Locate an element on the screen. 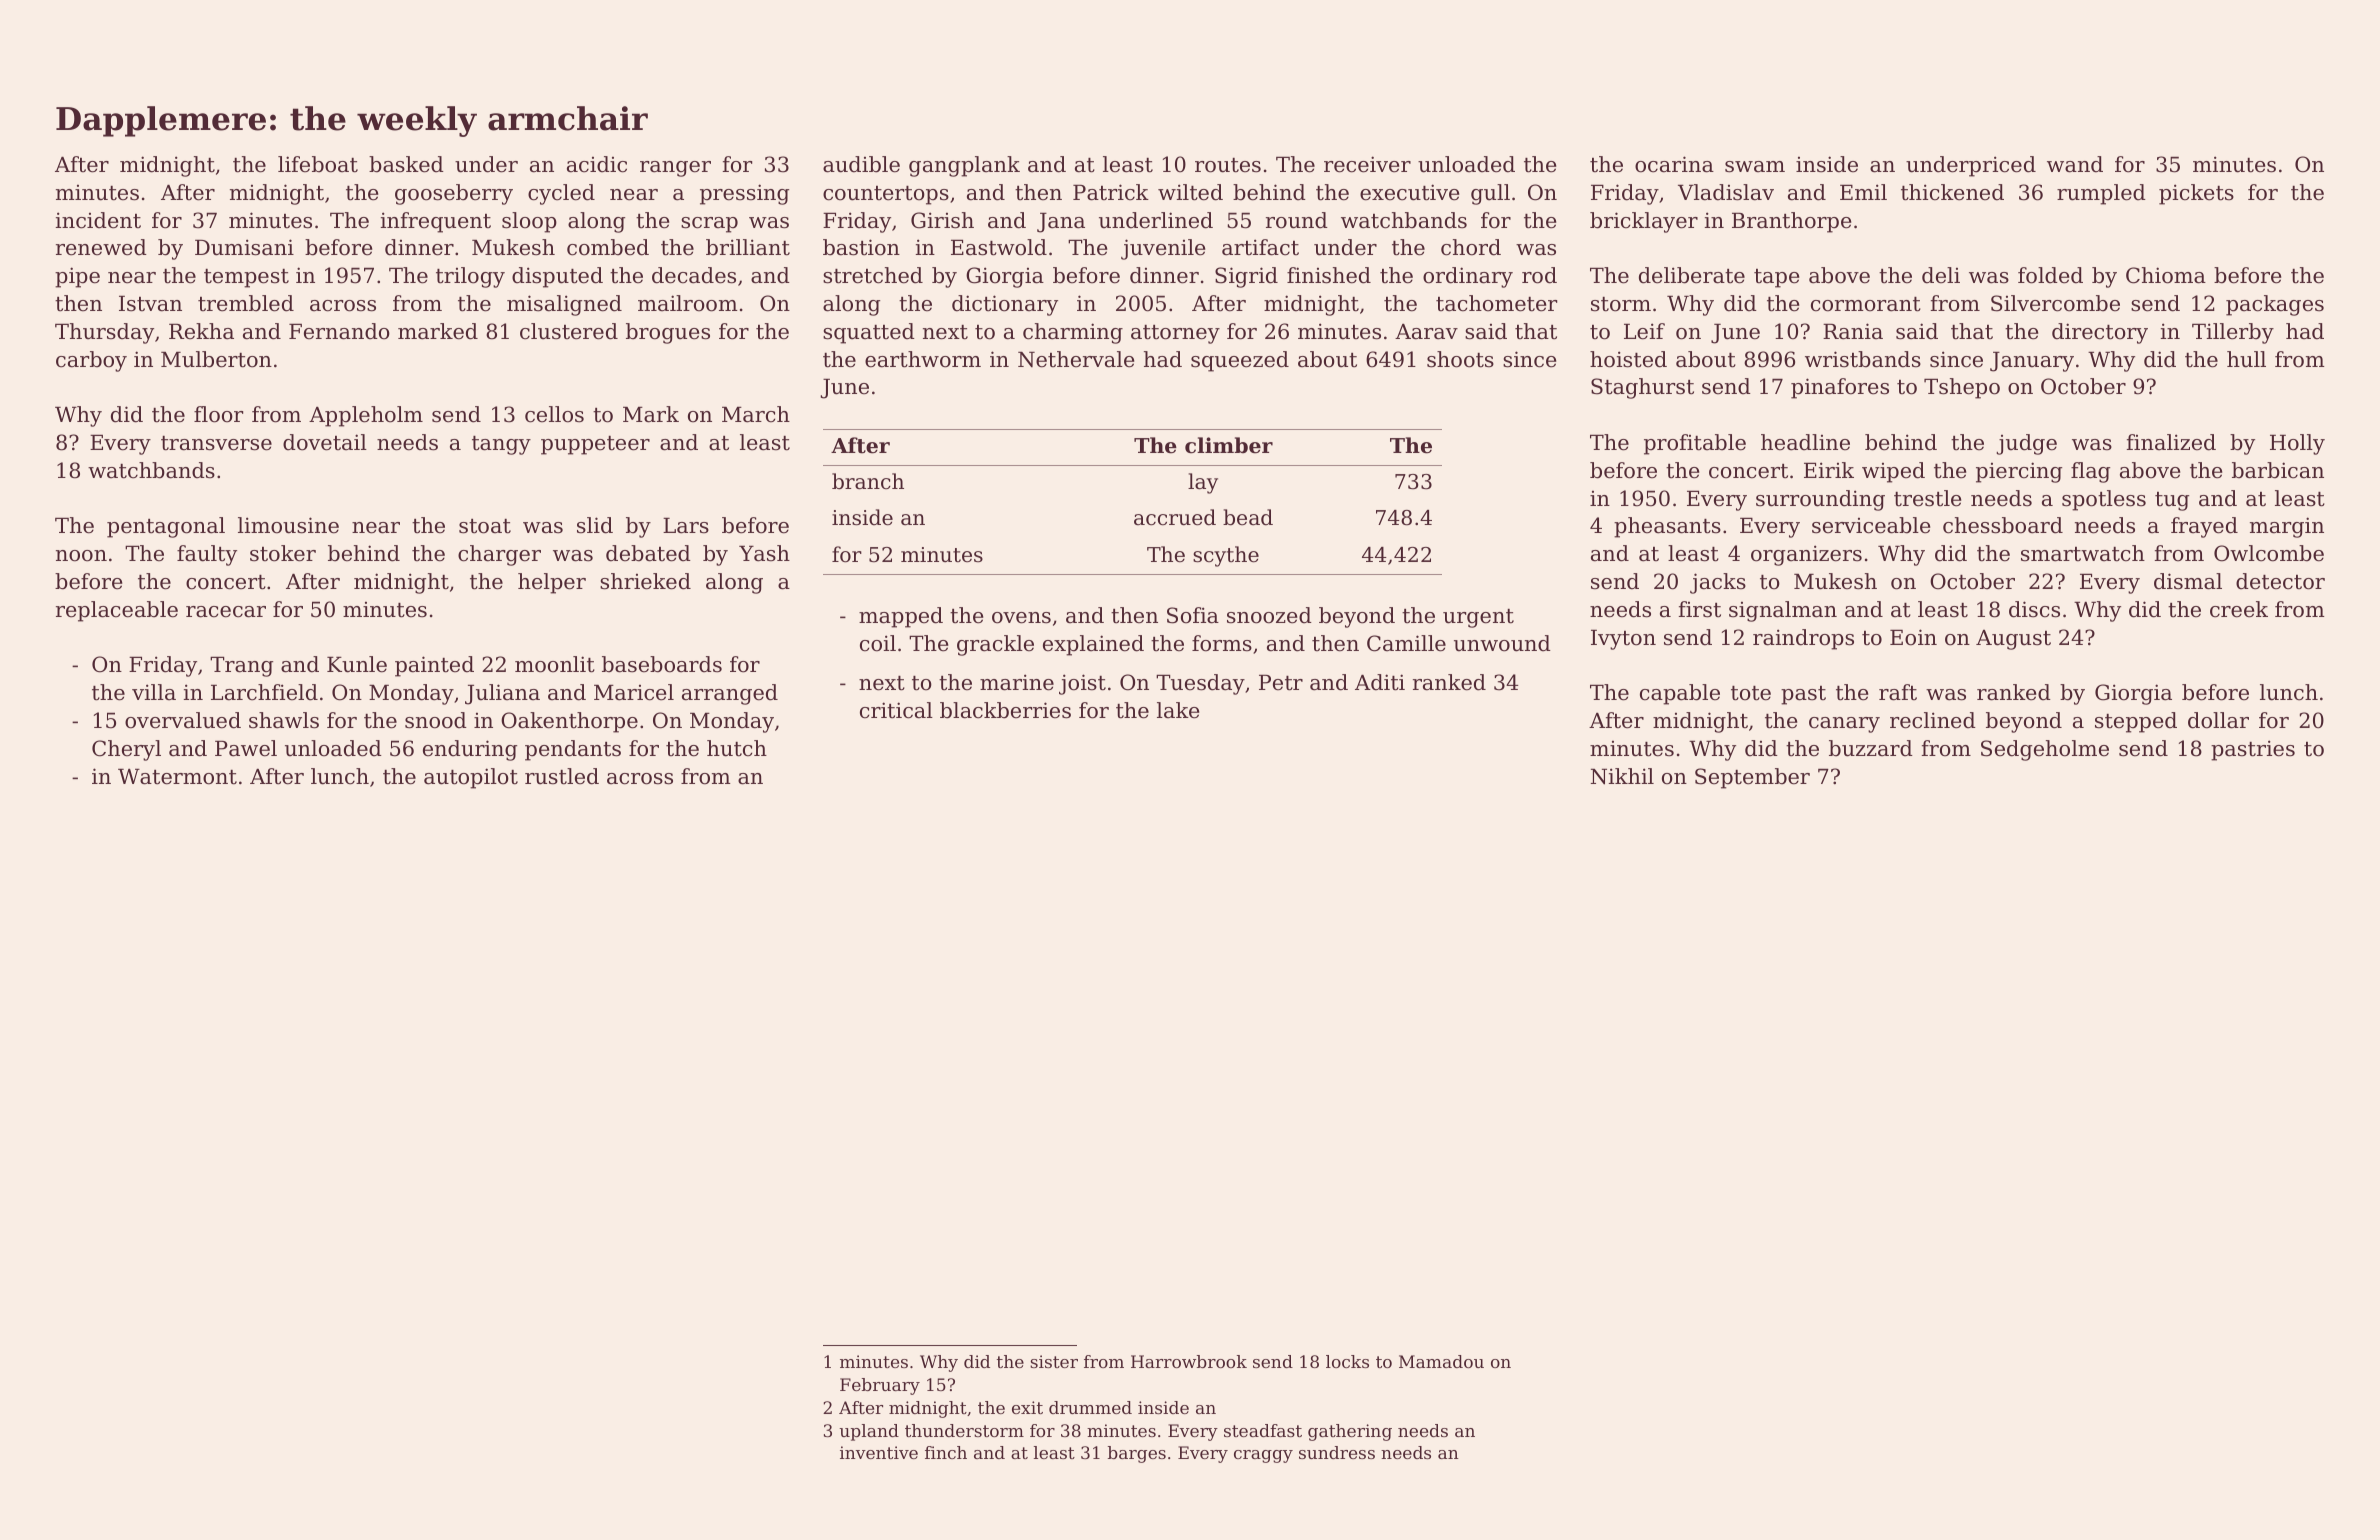 The height and width of the screenshot is (1540, 2380). Nethervale is located at coordinates (1076, 359).
